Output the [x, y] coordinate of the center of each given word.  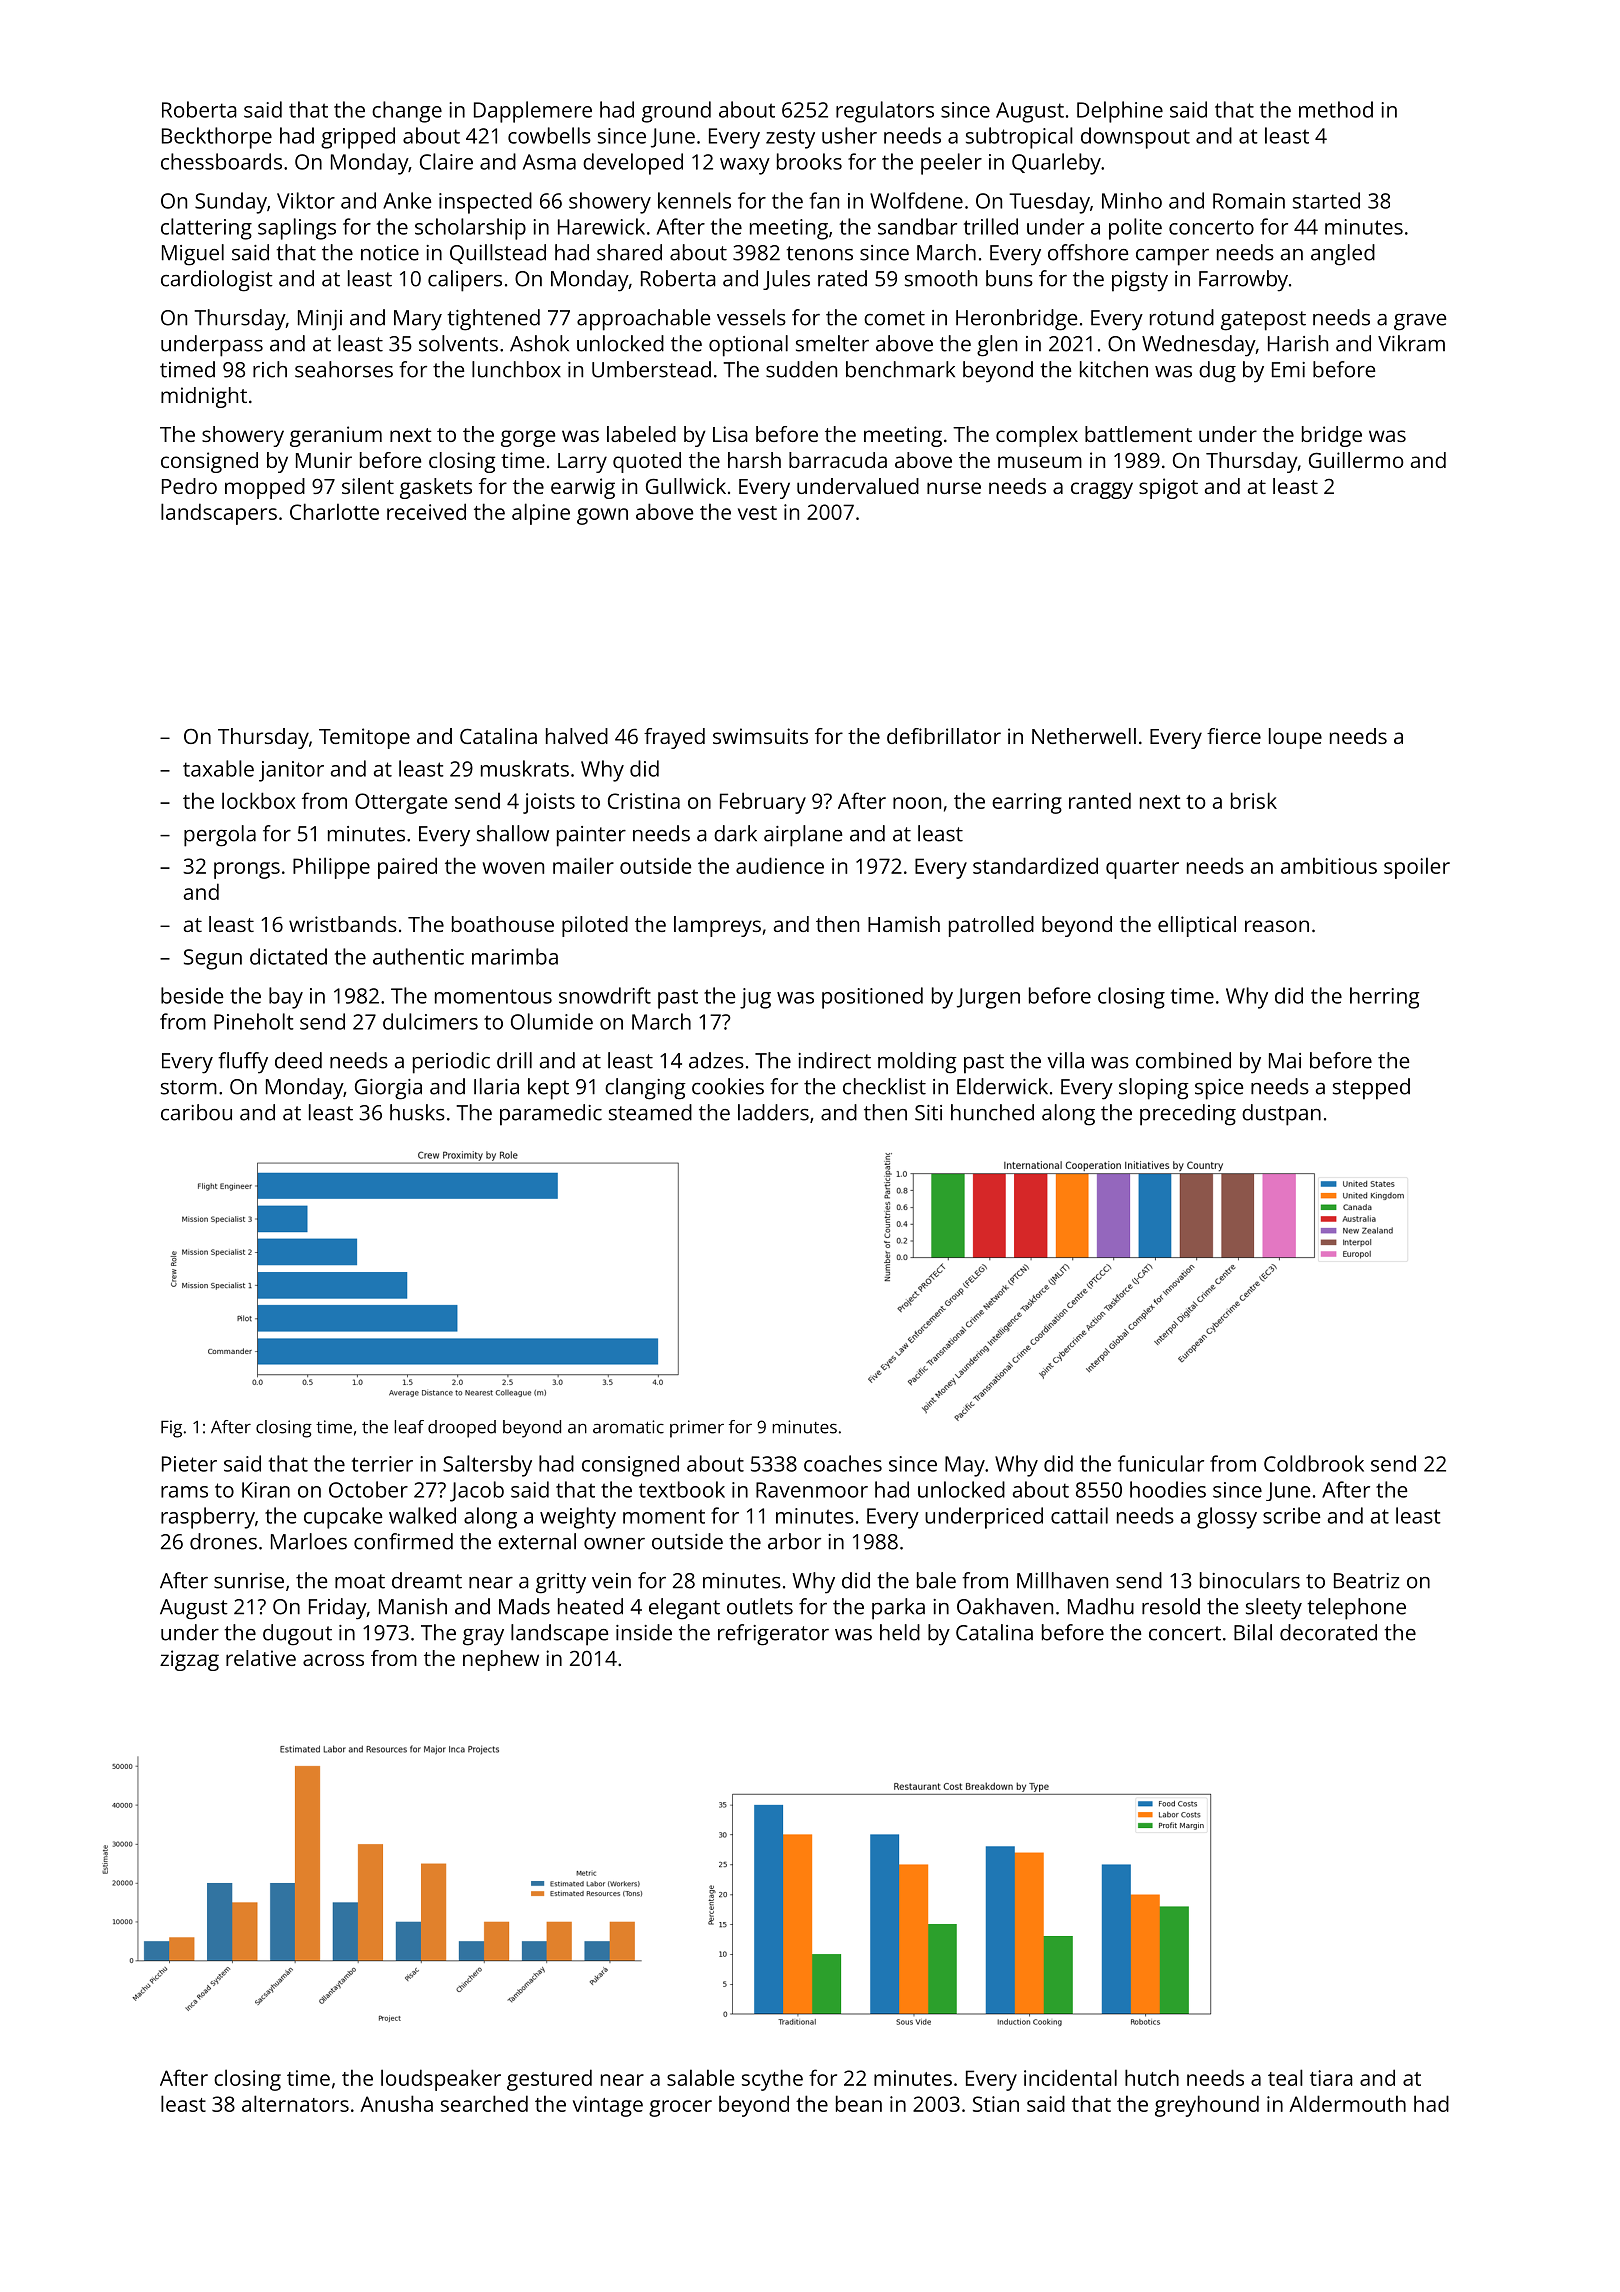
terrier [382, 1464]
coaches [843, 1463]
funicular [1161, 1463]
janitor [291, 771]
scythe [772, 2080]
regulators [885, 112]
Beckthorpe [217, 138]
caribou [196, 1112]
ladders [773, 1112]
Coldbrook [1314, 1463]
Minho [1132, 200]
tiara [1331, 2078]
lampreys [717, 926]
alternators [295, 2103]
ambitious [1329, 865]
